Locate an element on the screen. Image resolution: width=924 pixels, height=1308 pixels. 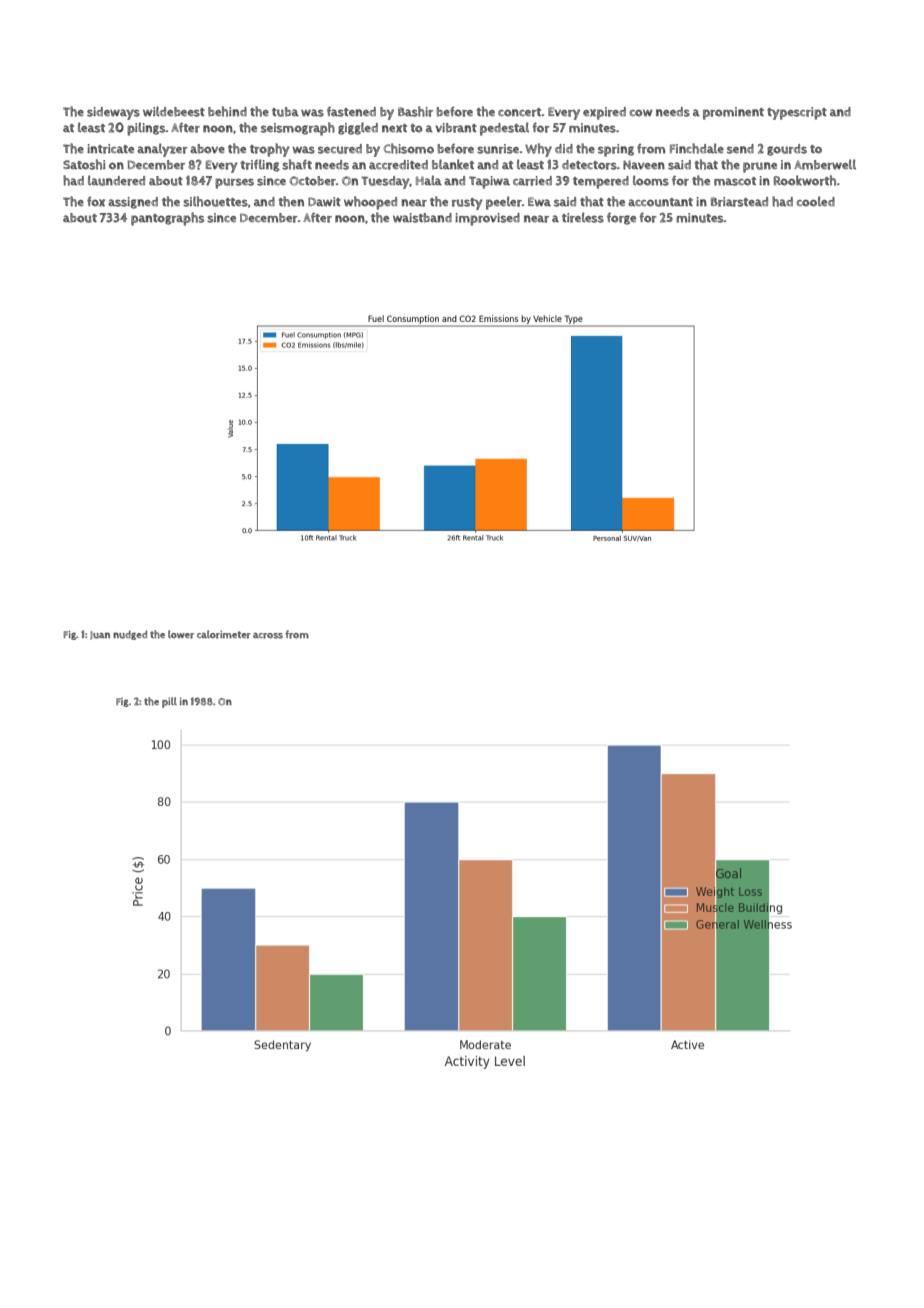
wildebeest is located at coordinates (174, 111).
